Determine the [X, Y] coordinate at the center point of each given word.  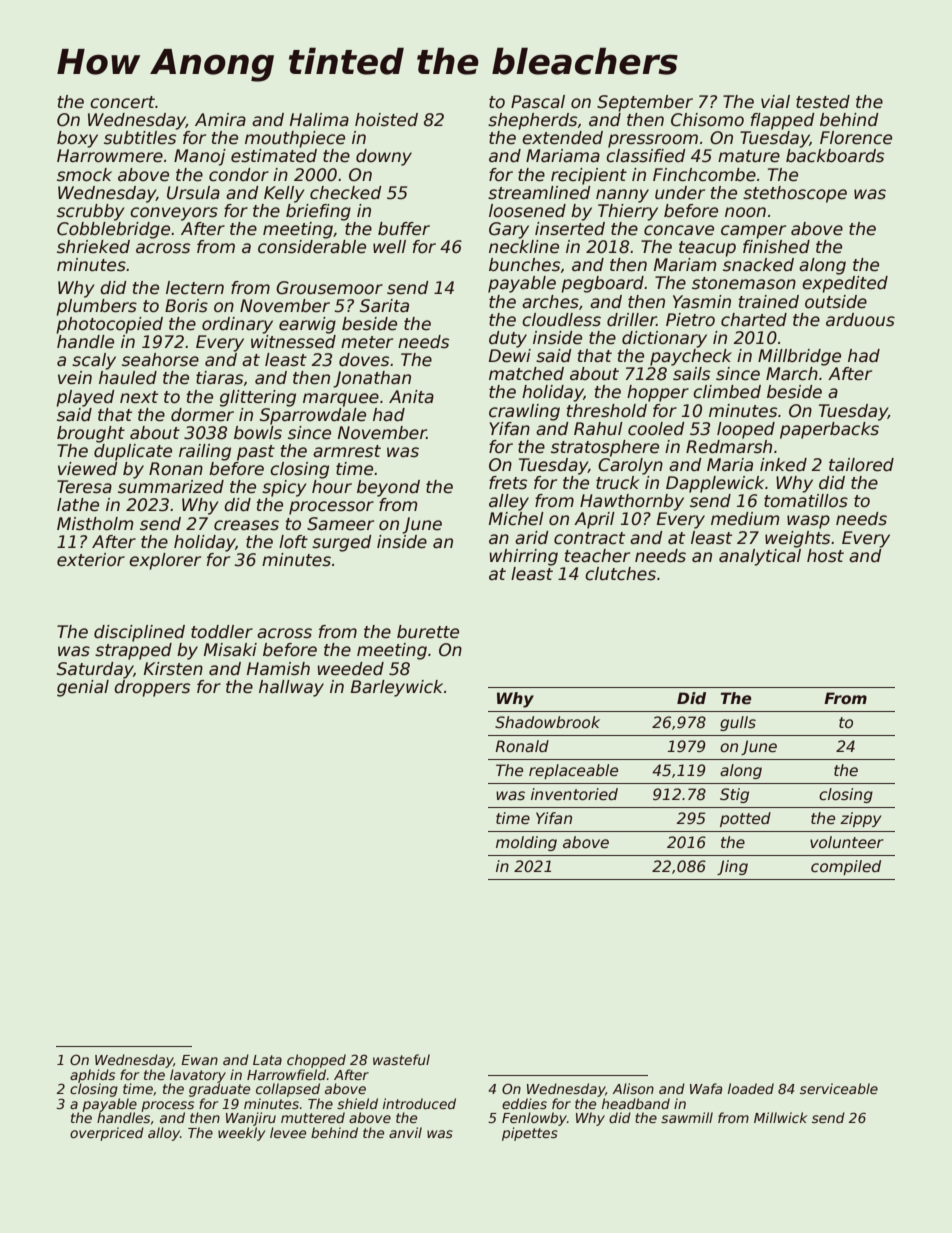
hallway [291, 688]
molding [526, 843]
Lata [267, 1060]
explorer [165, 561]
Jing [732, 867]
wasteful [401, 1059]
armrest [347, 451]
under [680, 193]
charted [754, 320]
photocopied [109, 325]
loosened [527, 211]
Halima [319, 120]
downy [384, 157]
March [792, 374]
